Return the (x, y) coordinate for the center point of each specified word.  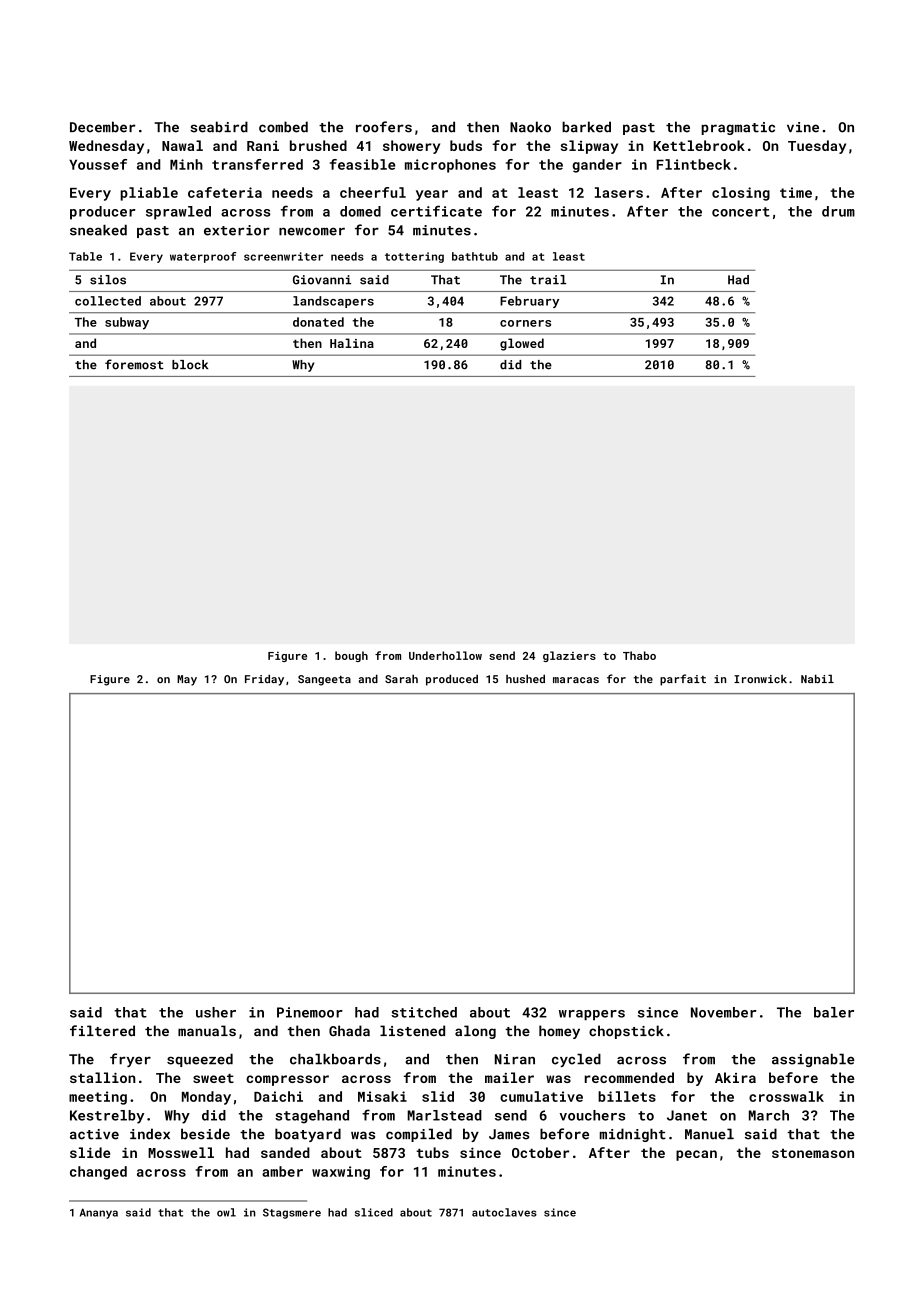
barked (586, 127)
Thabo (639, 655)
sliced (374, 1212)
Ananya (99, 1213)
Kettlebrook (699, 145)
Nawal (182, 145)
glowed (522, 344)
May (187, 680)
